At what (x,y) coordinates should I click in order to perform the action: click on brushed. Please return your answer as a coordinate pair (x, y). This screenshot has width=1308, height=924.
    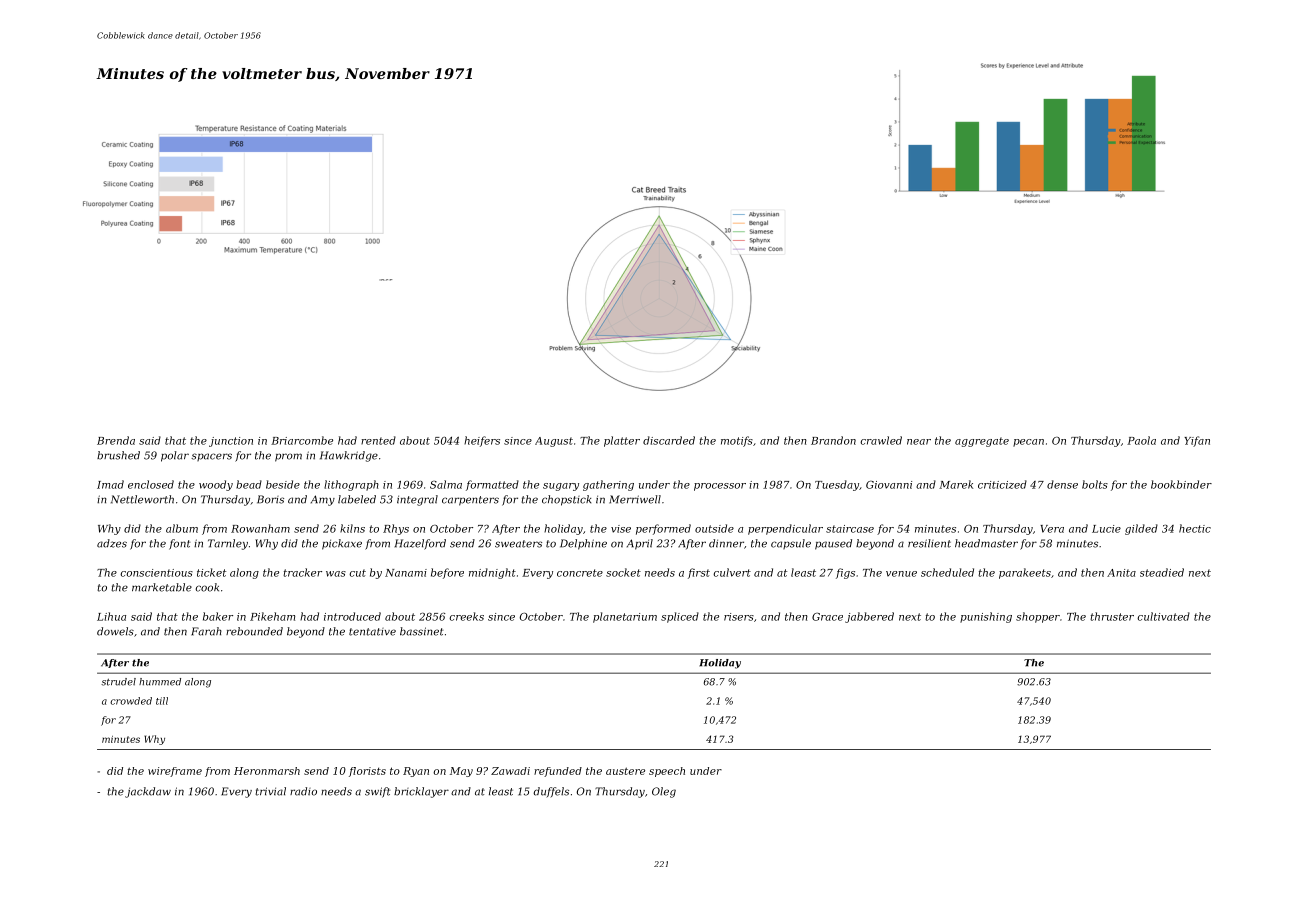
    Looking at the image, I should click on (118, 455).
